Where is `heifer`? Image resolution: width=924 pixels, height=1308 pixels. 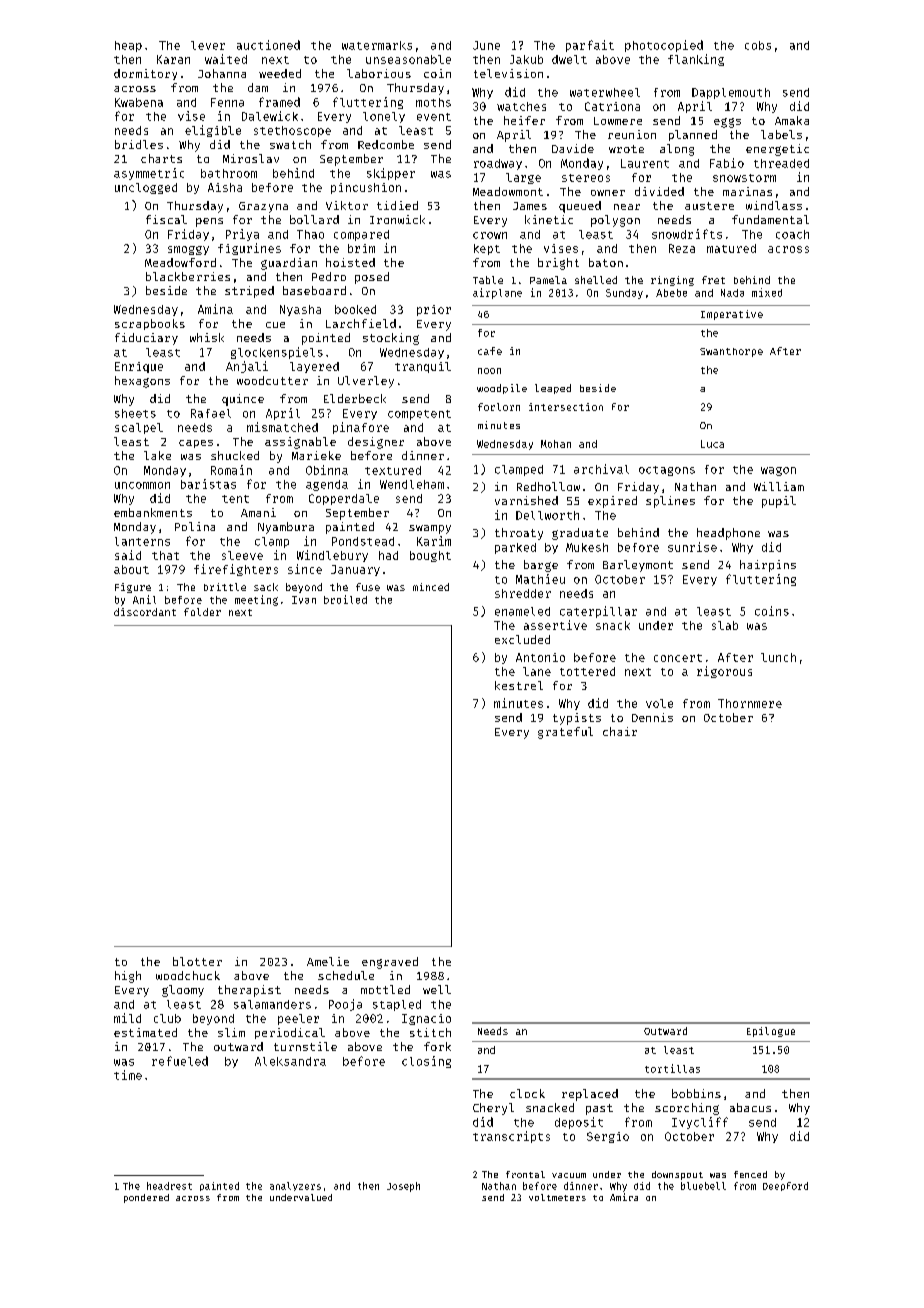
heifer is located at coordinates (524, 120).
